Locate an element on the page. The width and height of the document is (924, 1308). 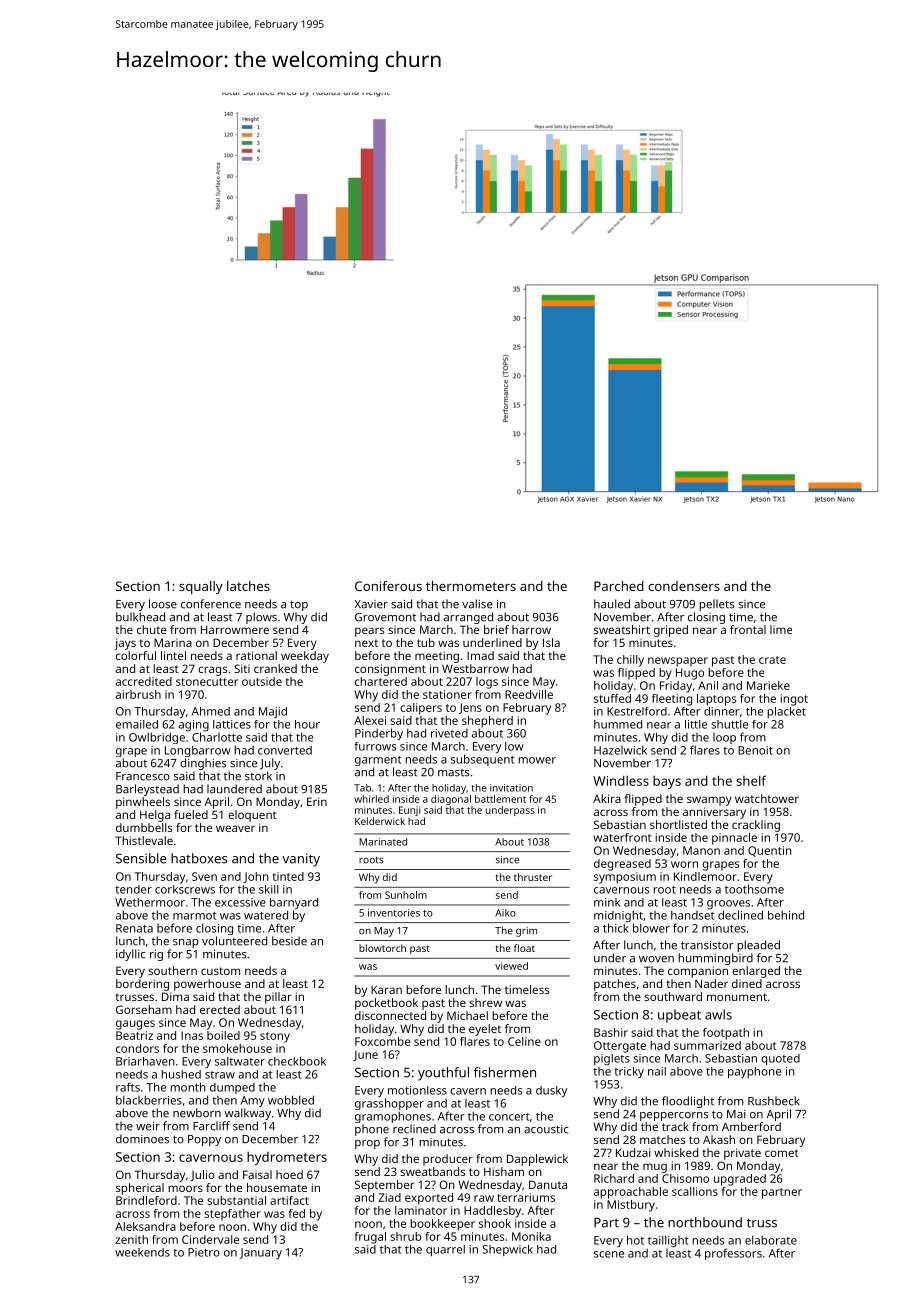
Sensible is located at coordinates (141, 858).
